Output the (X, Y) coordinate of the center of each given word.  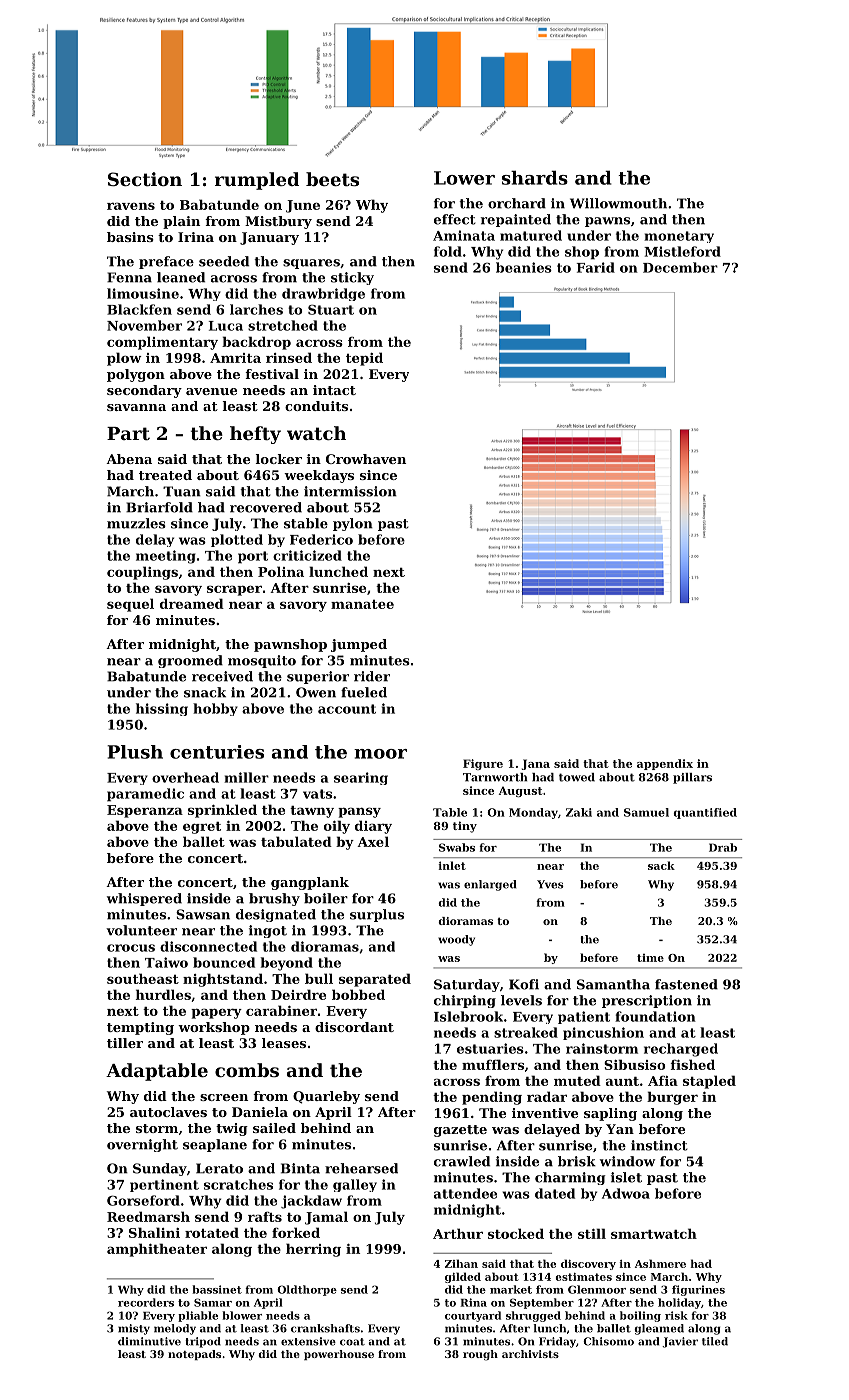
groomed (190, 661)
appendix (665, 764)
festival (272, 374)
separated (375, 980)
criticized (307, 555)
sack (661, 865)
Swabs (457, 847)
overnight (142, 1145)
